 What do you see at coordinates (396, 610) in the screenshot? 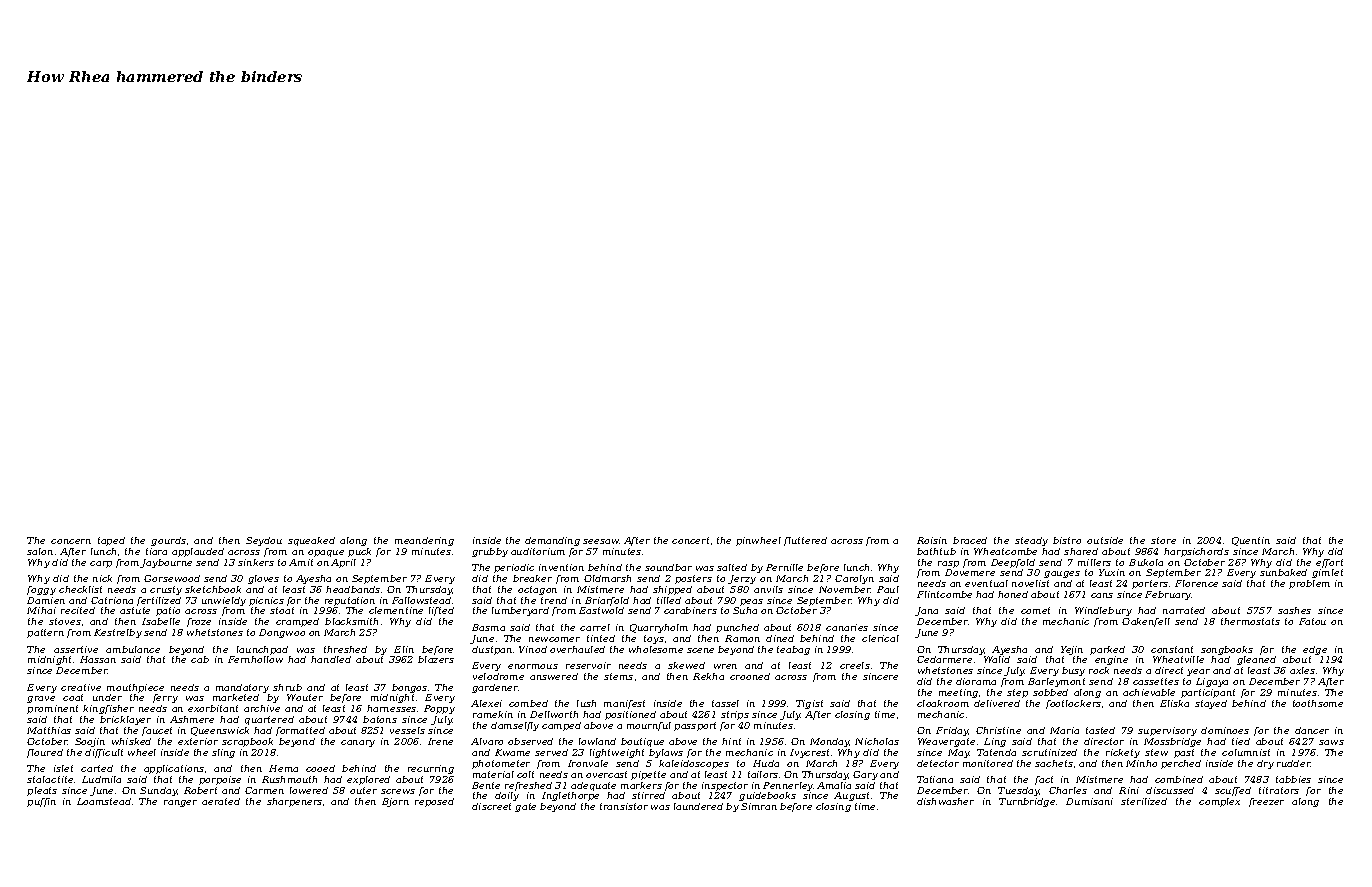
I see `clementine` at bounding box center [396, 610].
